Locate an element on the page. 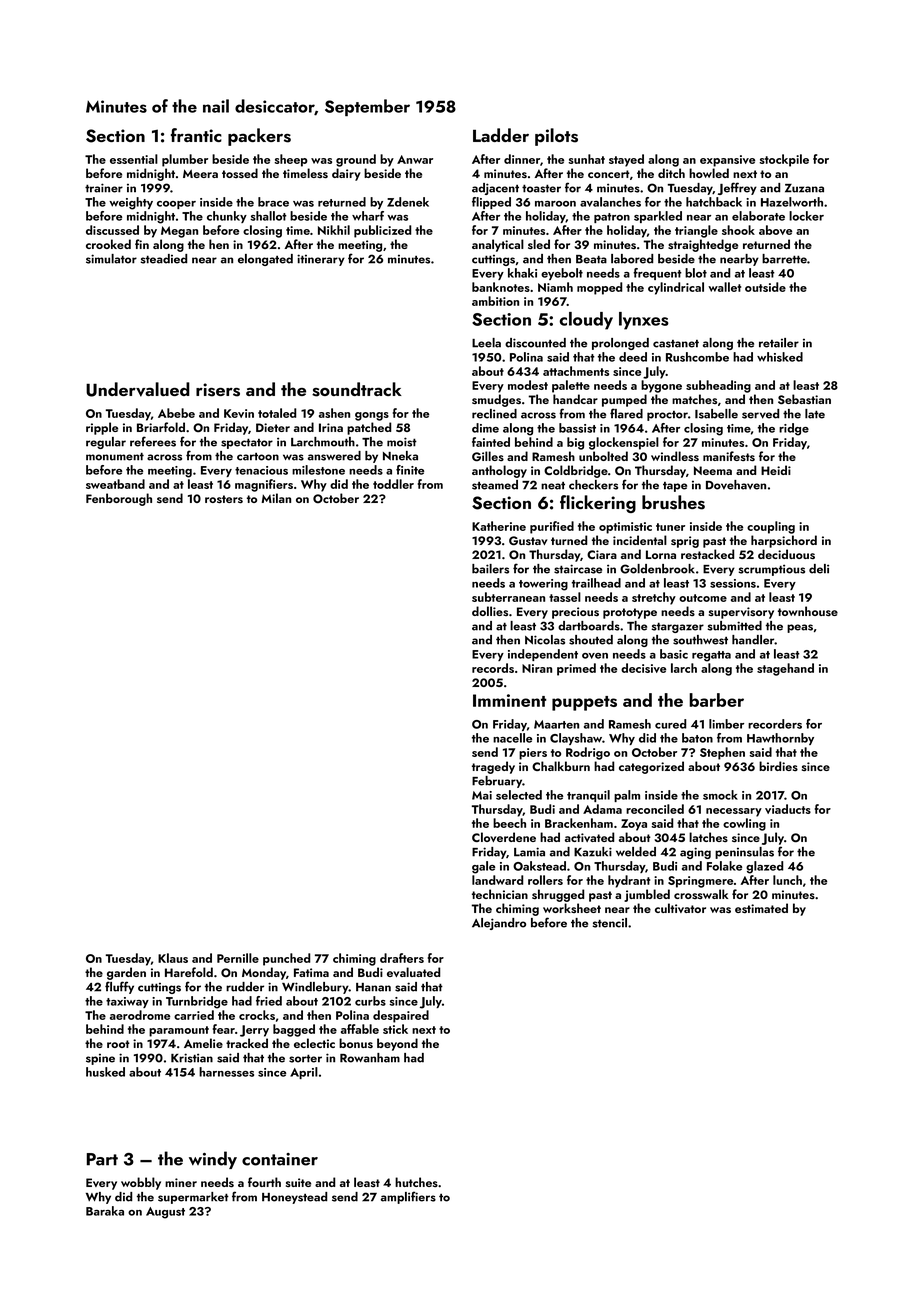  beyond is located at coordinates (397, 1044).
